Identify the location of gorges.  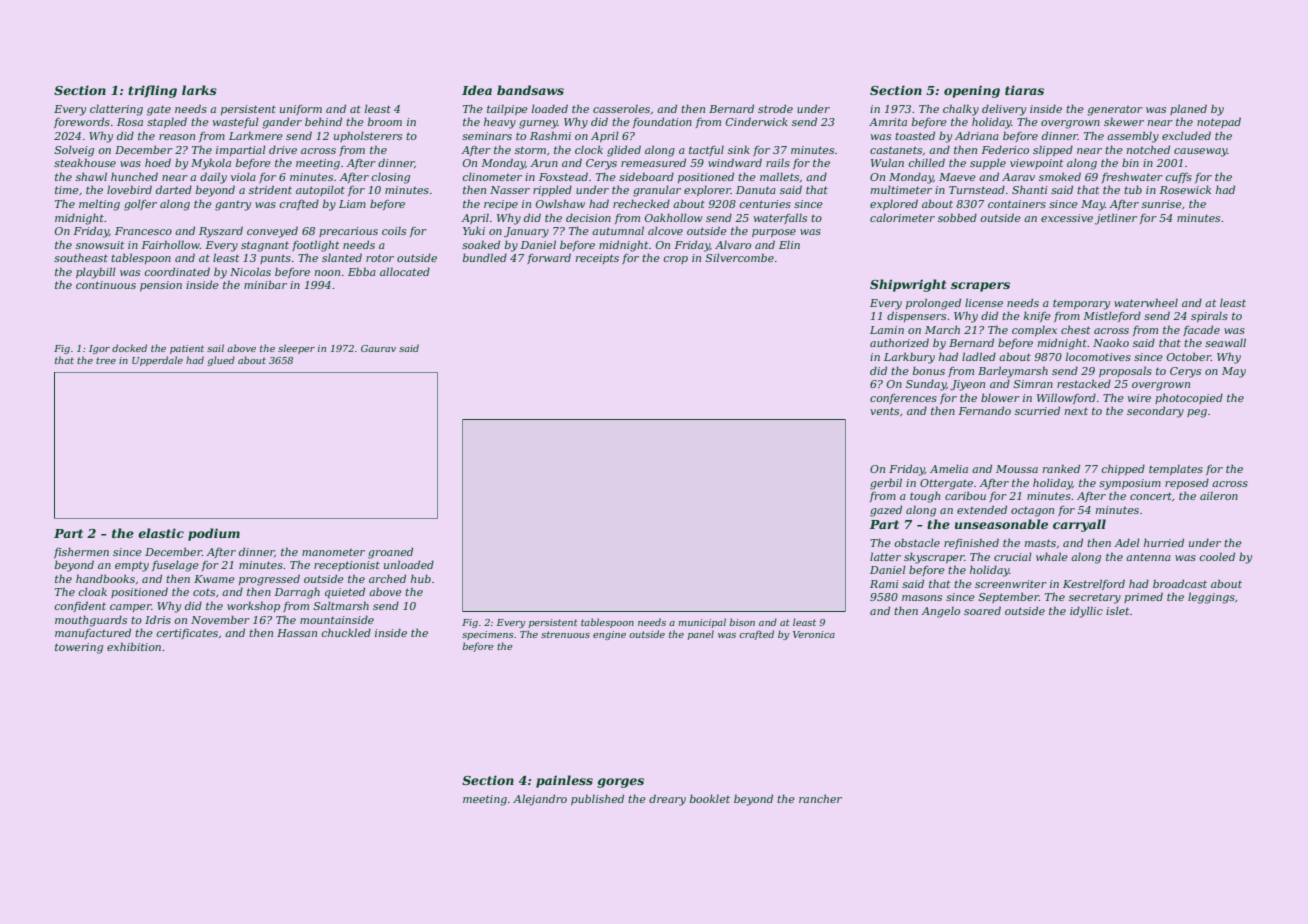
(620, 783).
